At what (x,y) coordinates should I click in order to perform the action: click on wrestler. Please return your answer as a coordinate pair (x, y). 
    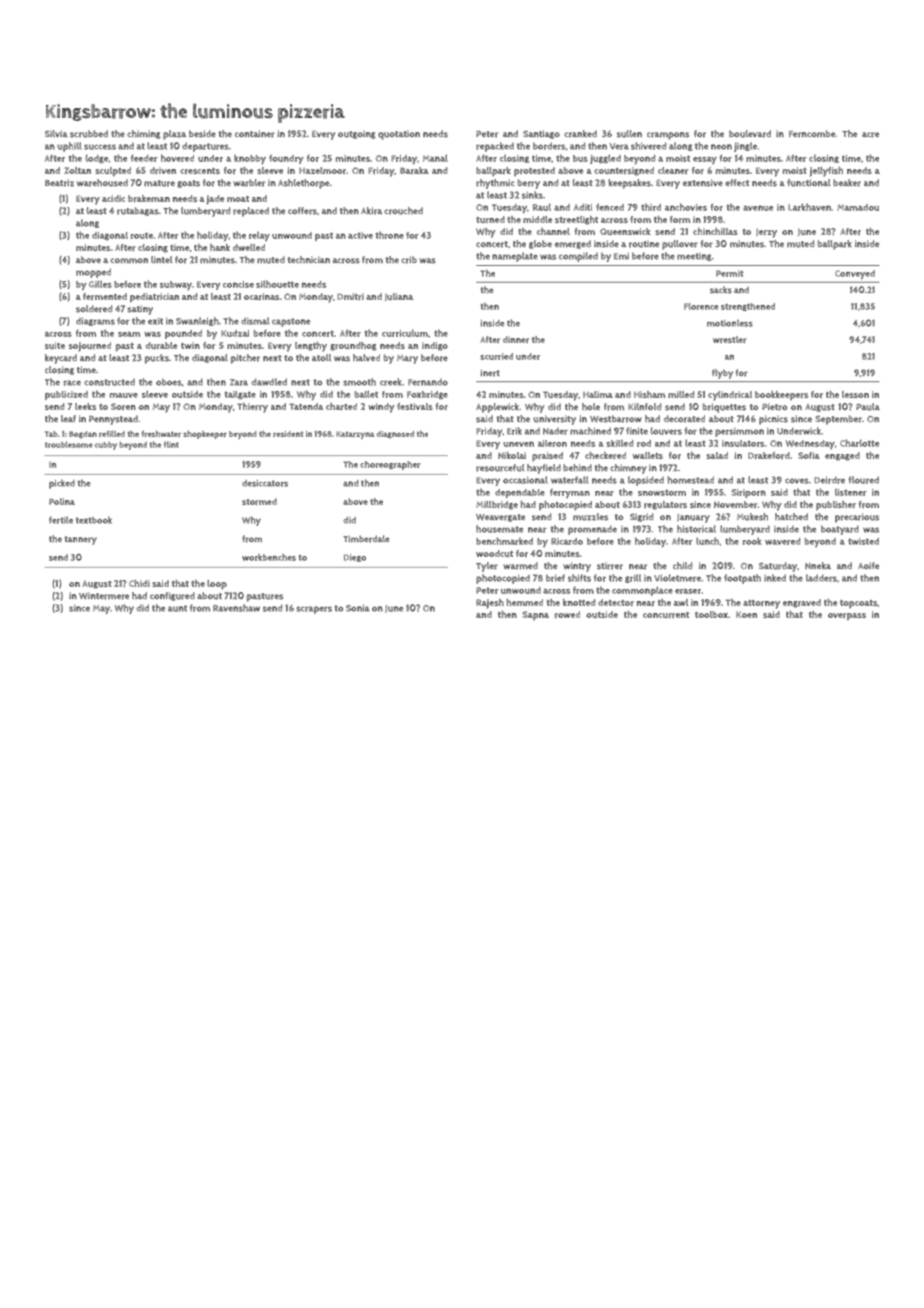
    Looking at the image, I should click on (729, 339).
